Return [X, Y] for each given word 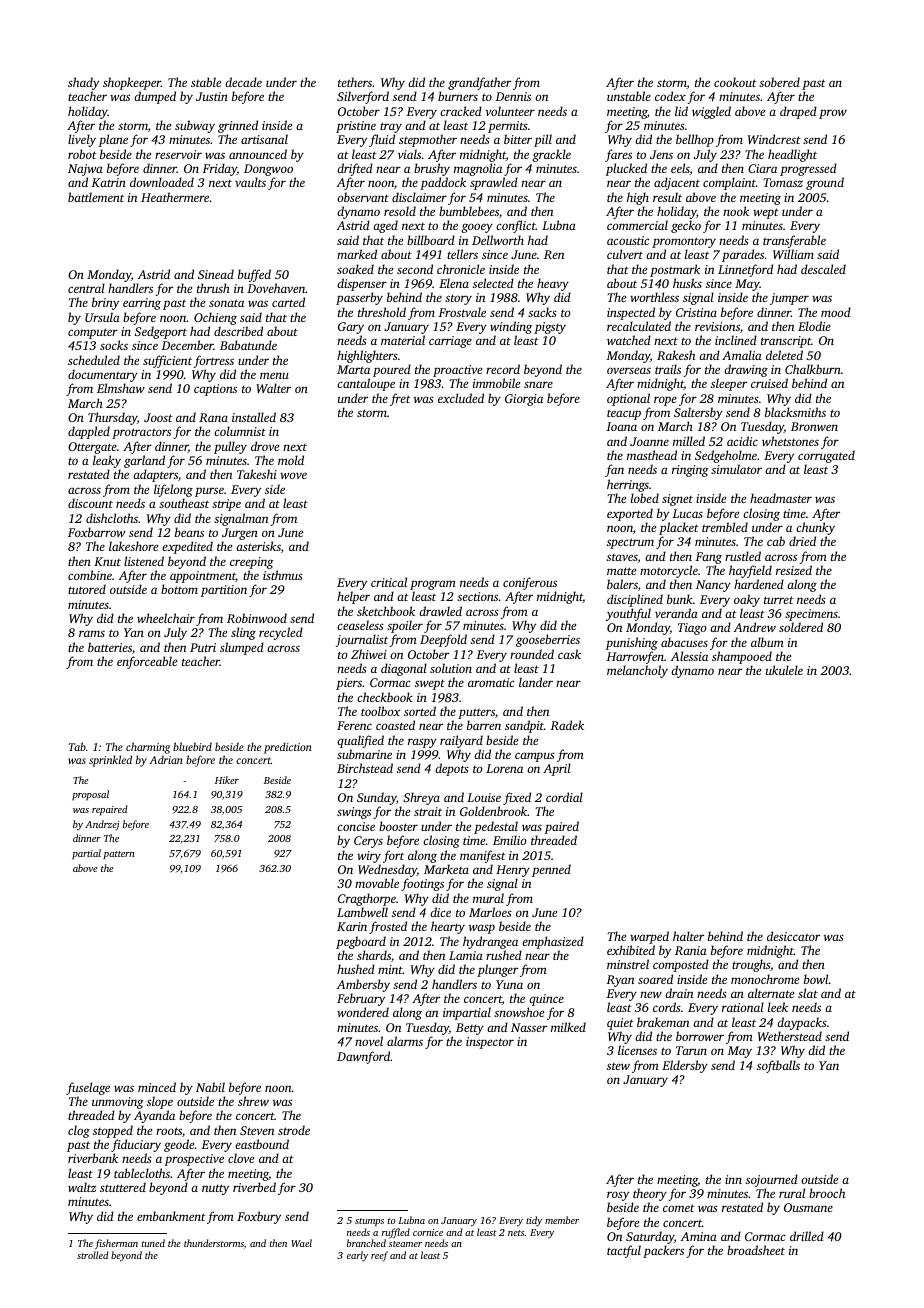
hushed [356, 969]
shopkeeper [132, 83]
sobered [779, 82]
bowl [816, 979]
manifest [483, 856]
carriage [450, 342]
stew [618, 1066]
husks [687, 283]
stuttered [123, 1187]
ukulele [784, 670]
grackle [551, 155]
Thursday [112, 418]
